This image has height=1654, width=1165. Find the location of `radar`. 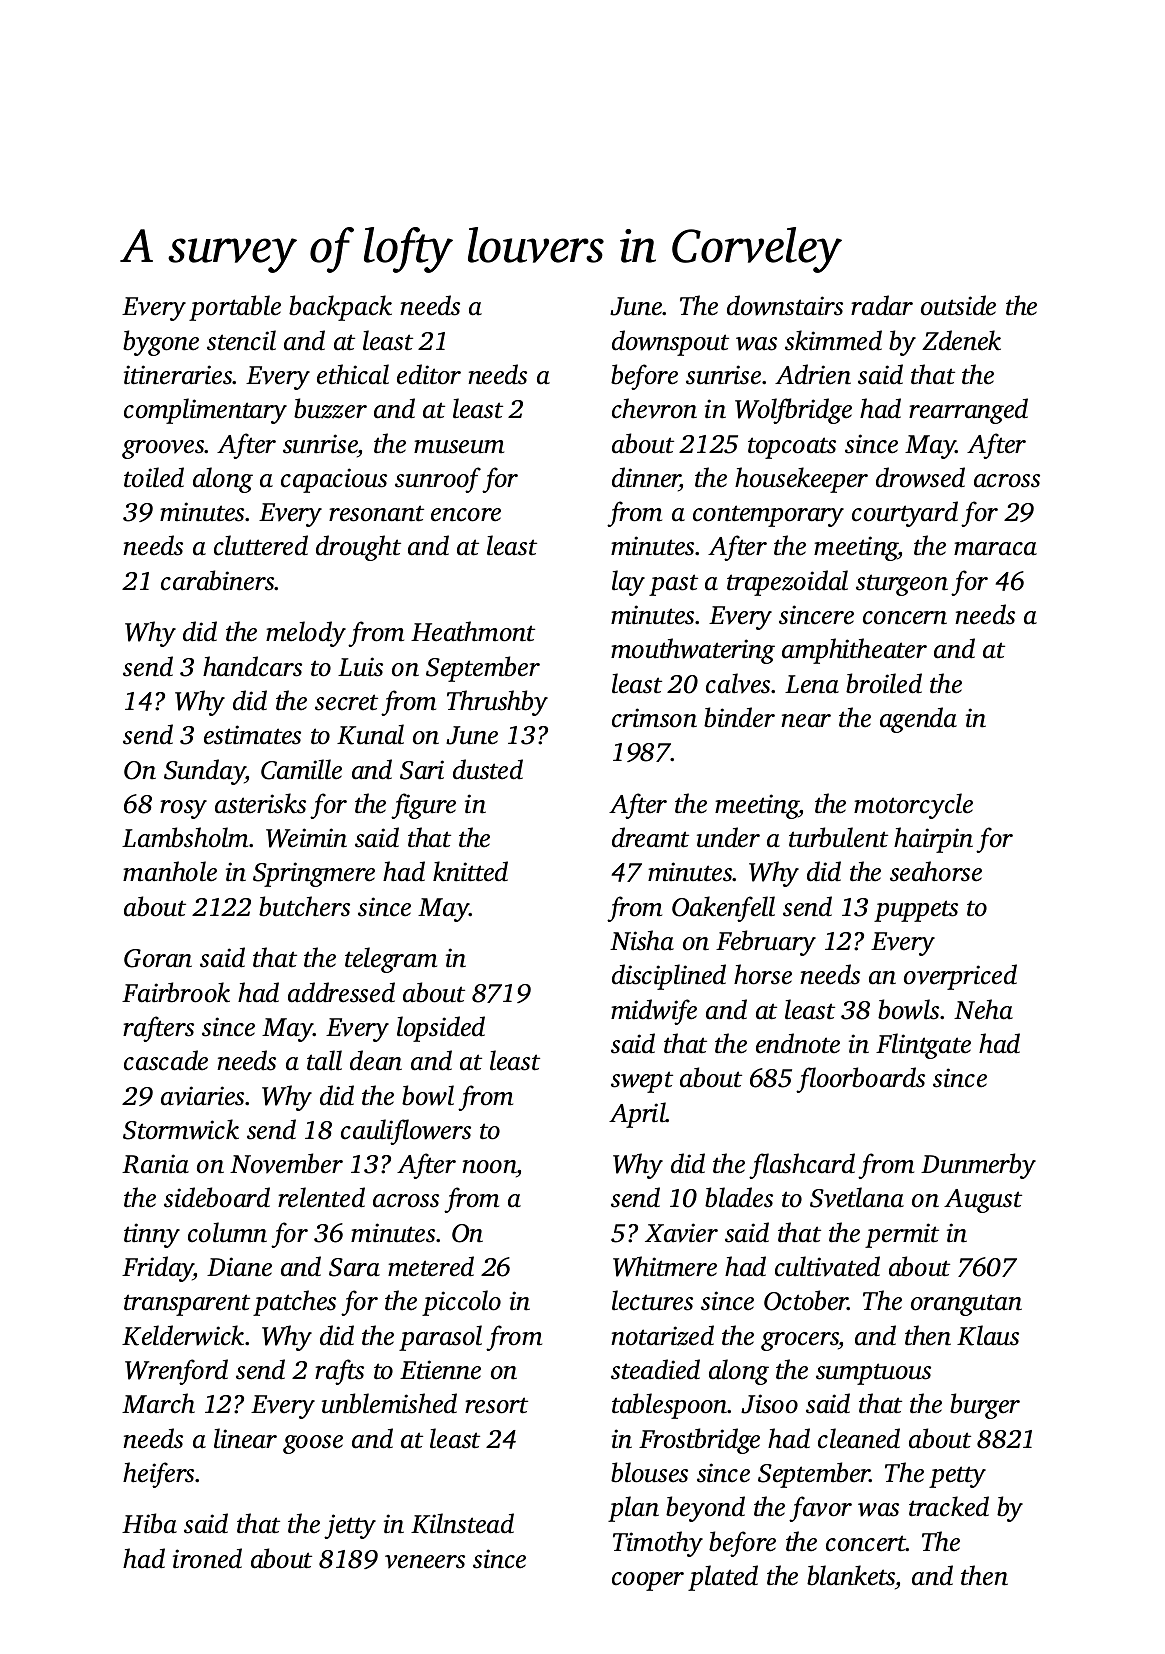

radar is located at coordinates (882, 305).
